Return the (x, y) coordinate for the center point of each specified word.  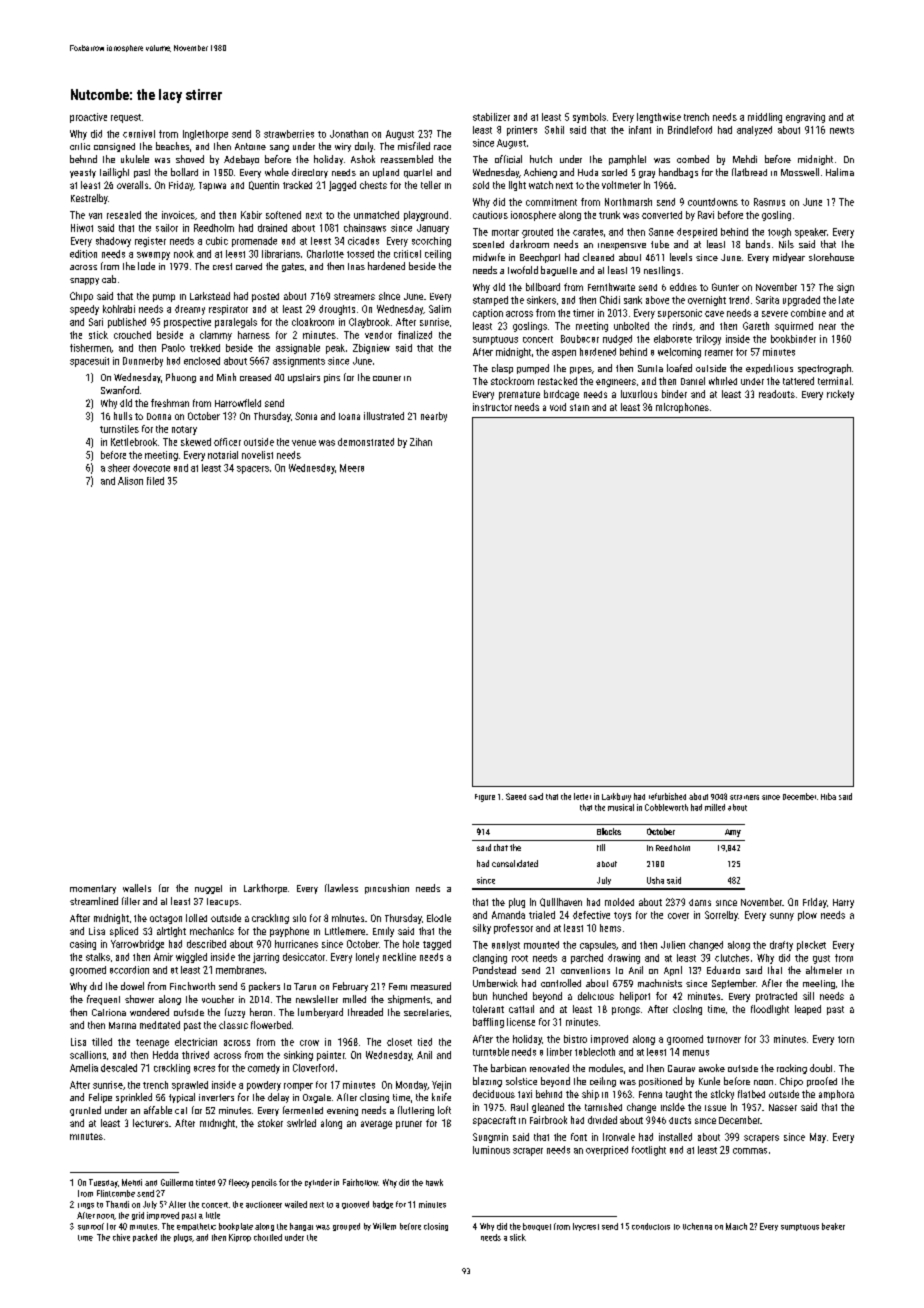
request (126, 118)
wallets (137, 888)
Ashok (363, 159)
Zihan (421, 442)
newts (842, 130)
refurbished (667, 796)
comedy (264, 1069)
